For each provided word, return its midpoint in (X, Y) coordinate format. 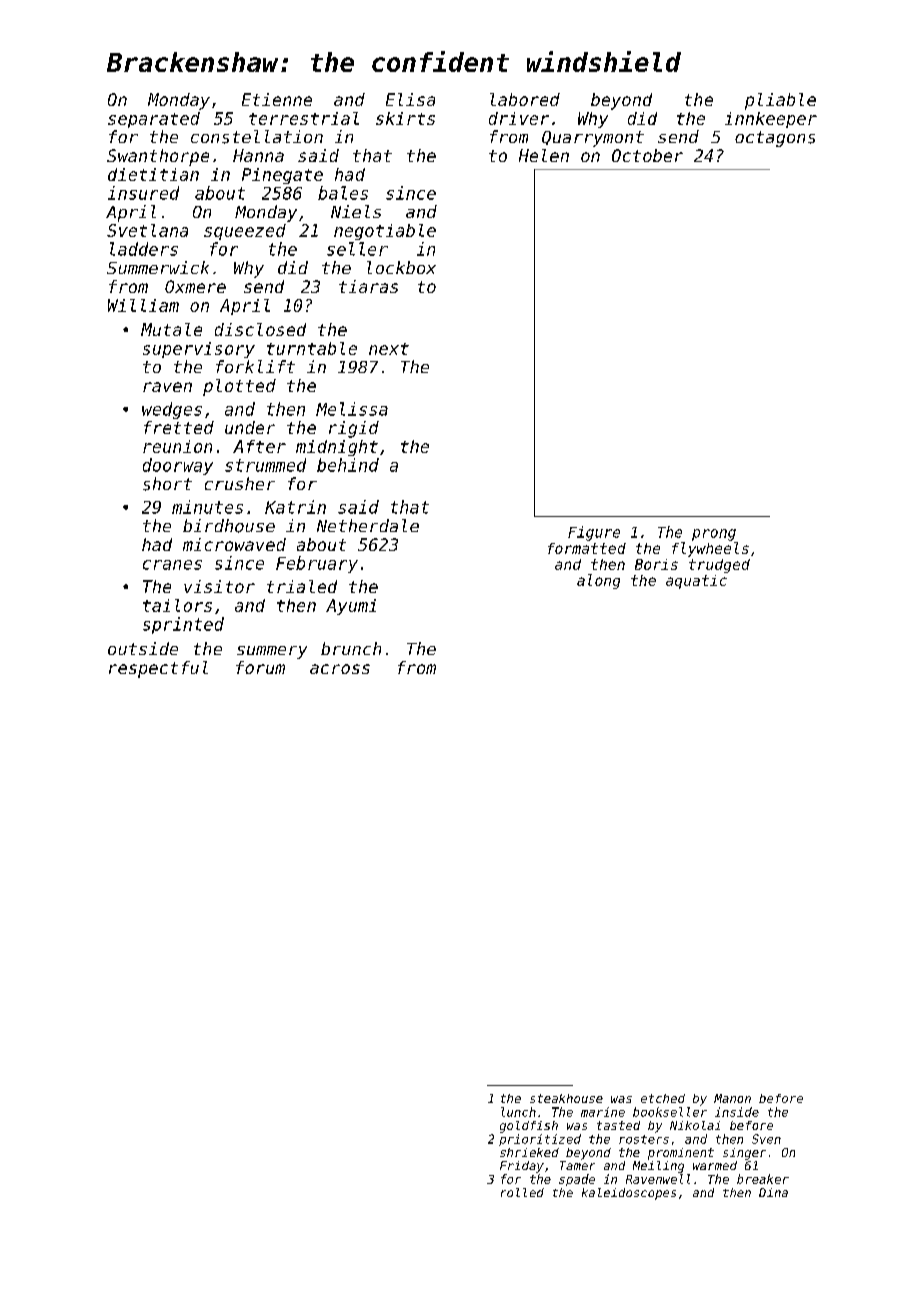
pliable (780, 101)
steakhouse (566, 1098)
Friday (522, 1167)
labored (525, 99)
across (340, 669)
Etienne (277, 99)
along (598, 581)
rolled (522, 1192)
